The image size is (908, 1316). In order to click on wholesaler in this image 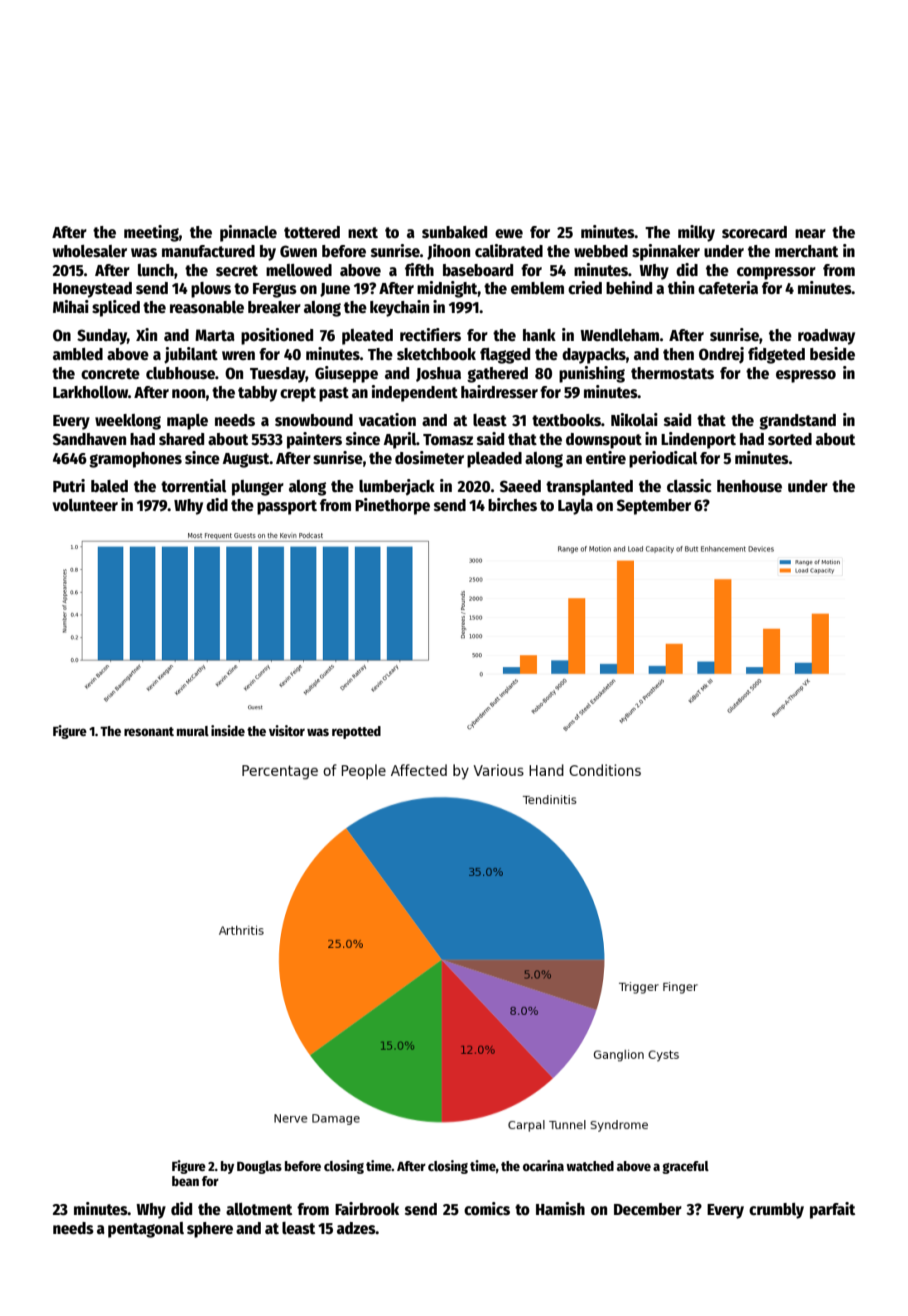, I will do `click(90, 251)`.
